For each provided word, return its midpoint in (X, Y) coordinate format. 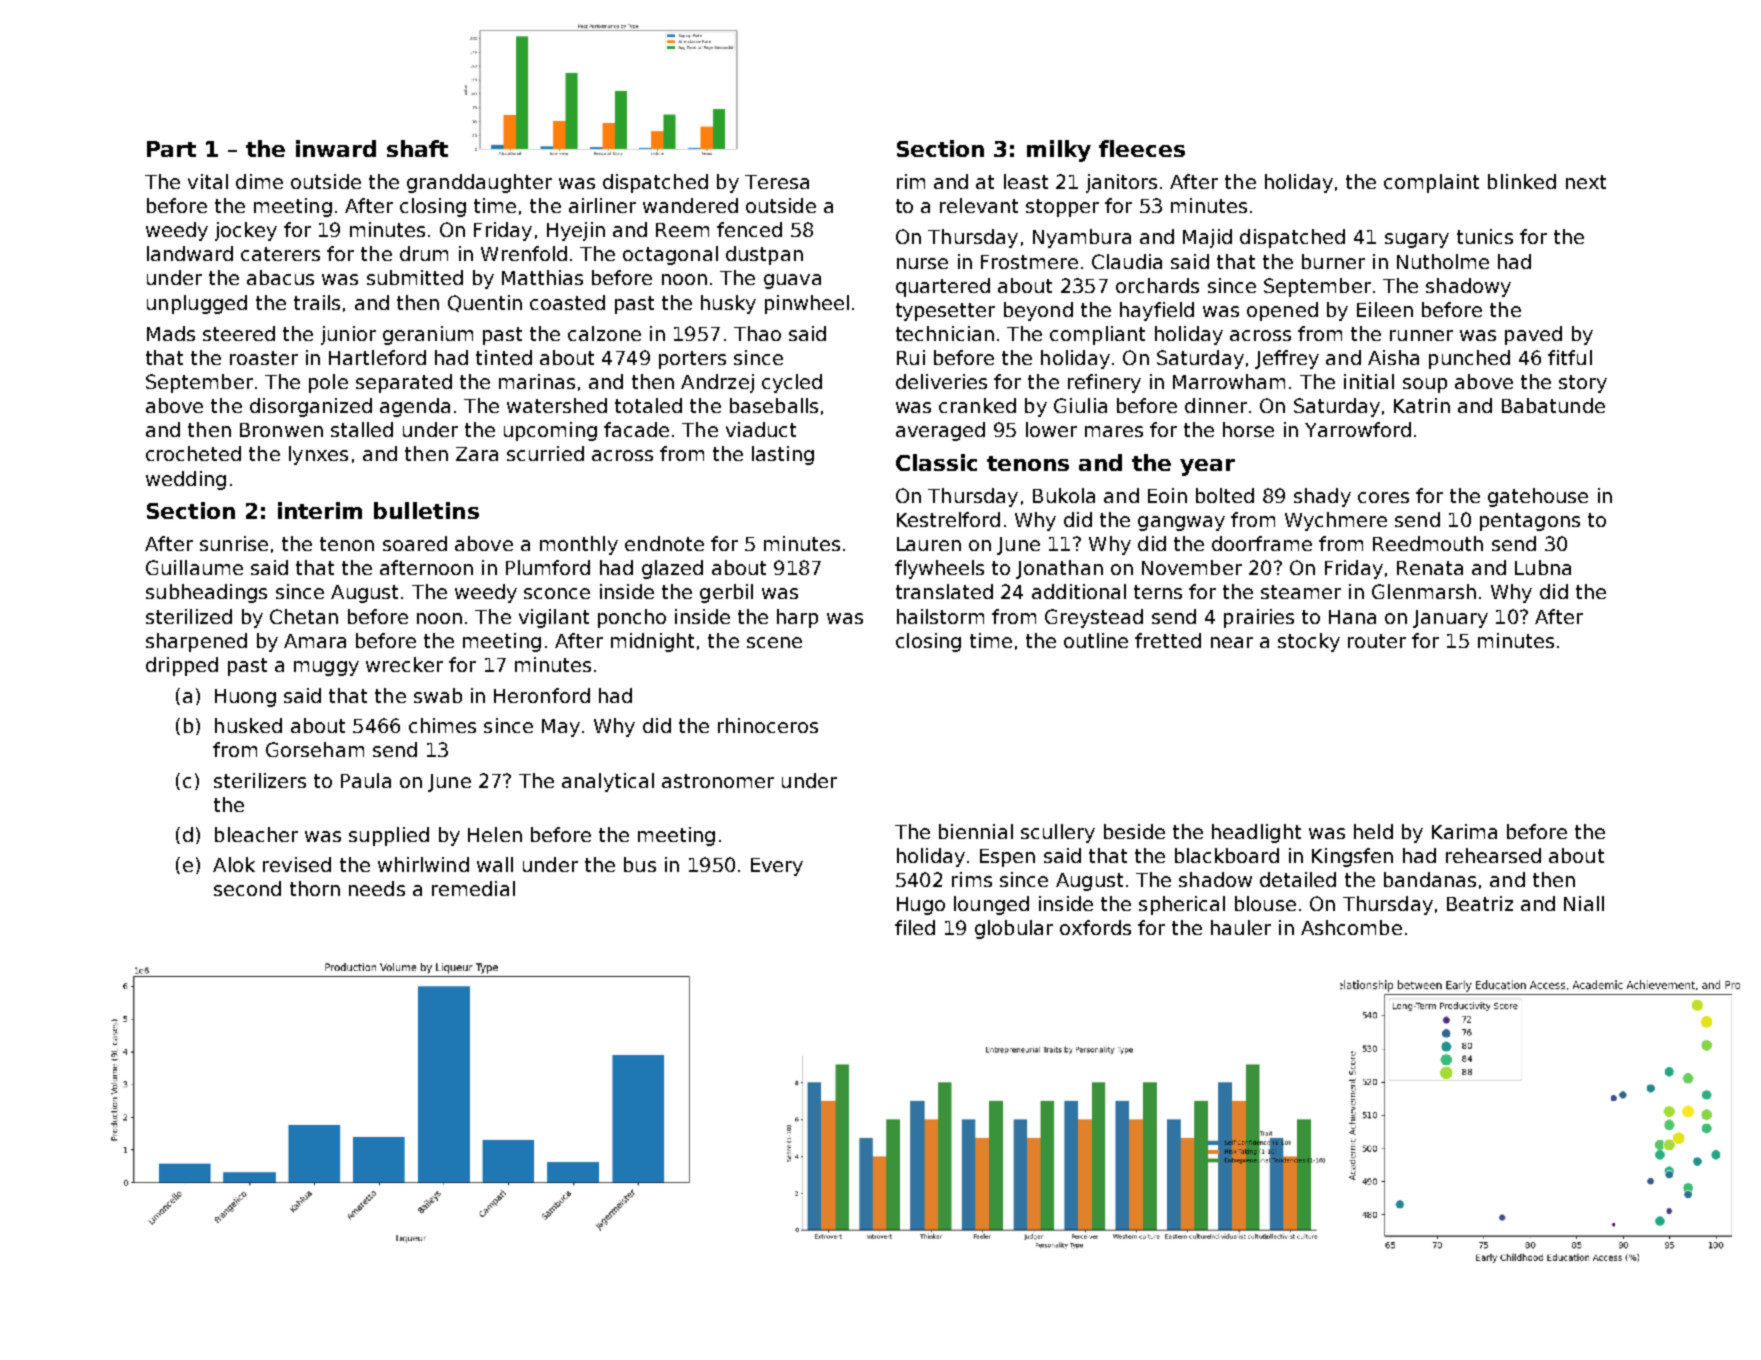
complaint (1431, 183)
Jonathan (1059, 569)
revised (297, 864)
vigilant (554, 618)
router (1377, 641)
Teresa (777, 182)
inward (336, 148)
